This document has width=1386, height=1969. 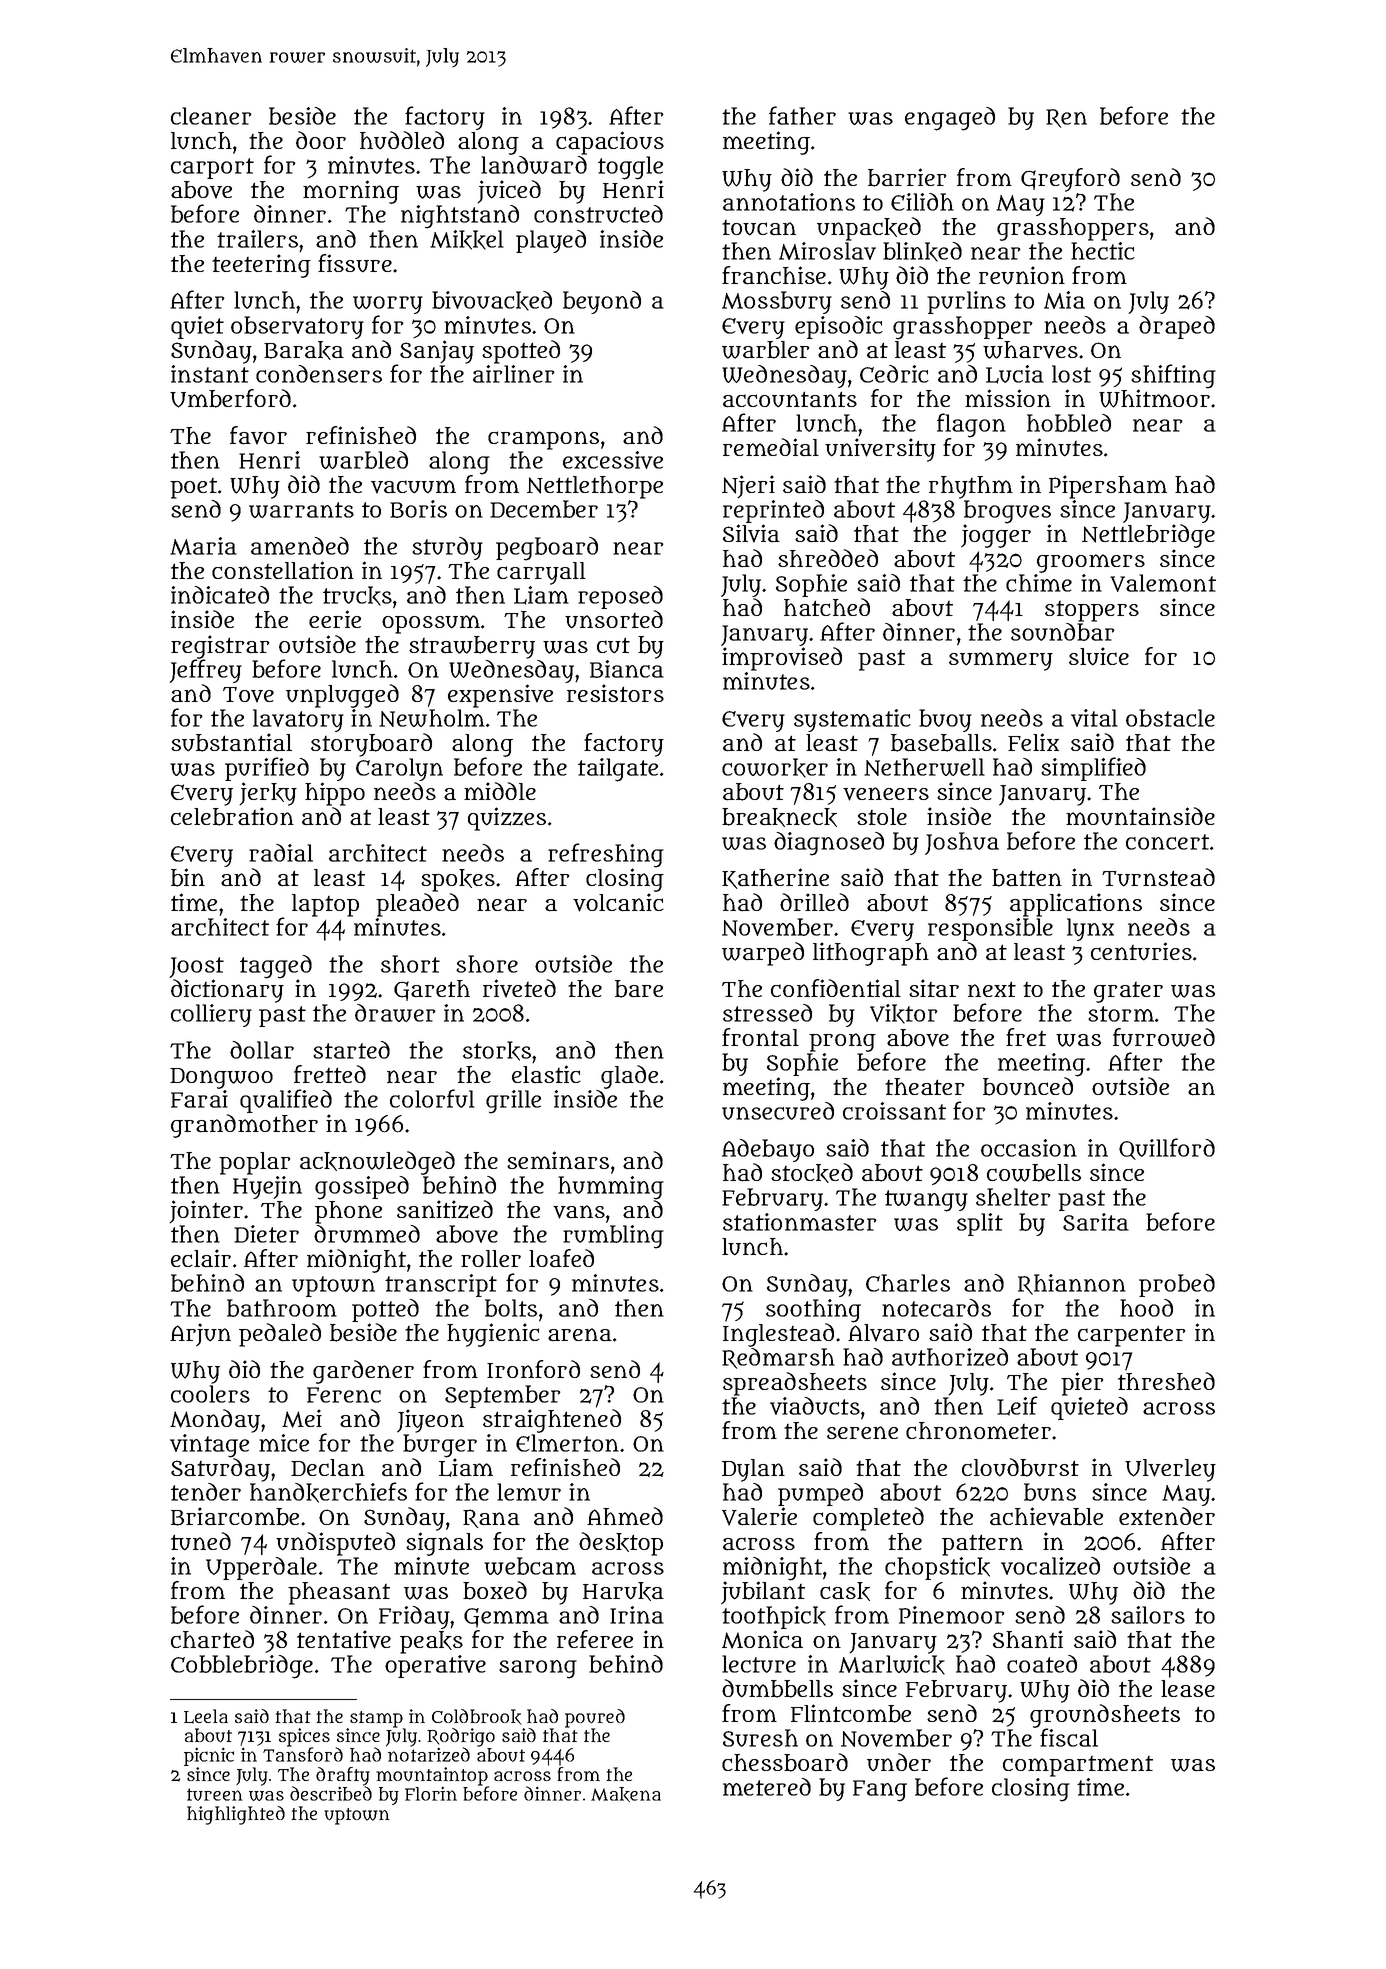 I want to click on probed, so click(x=1177, y=1285).
